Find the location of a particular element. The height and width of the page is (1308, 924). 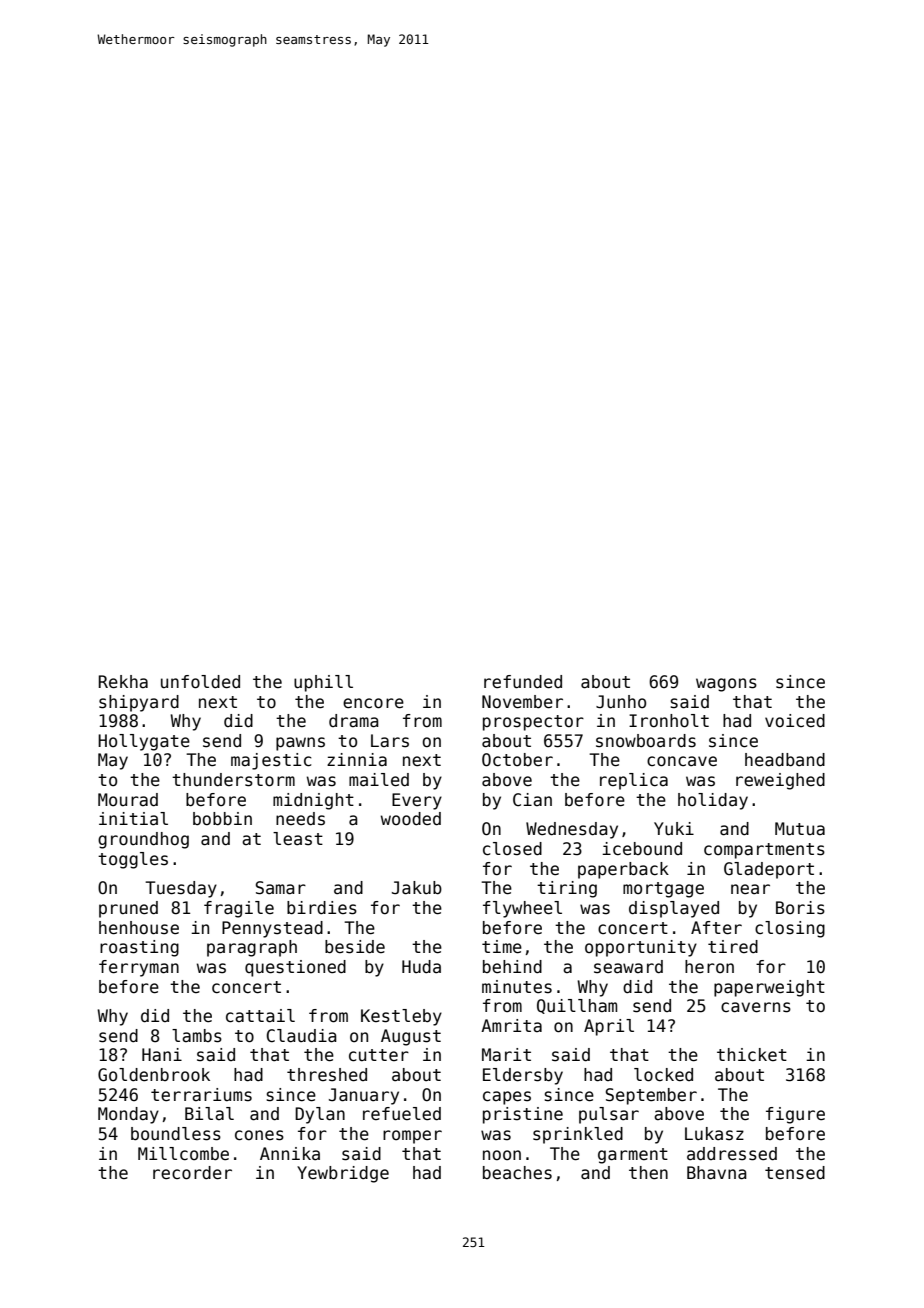

wagons is located at coordinates (726, 685).
